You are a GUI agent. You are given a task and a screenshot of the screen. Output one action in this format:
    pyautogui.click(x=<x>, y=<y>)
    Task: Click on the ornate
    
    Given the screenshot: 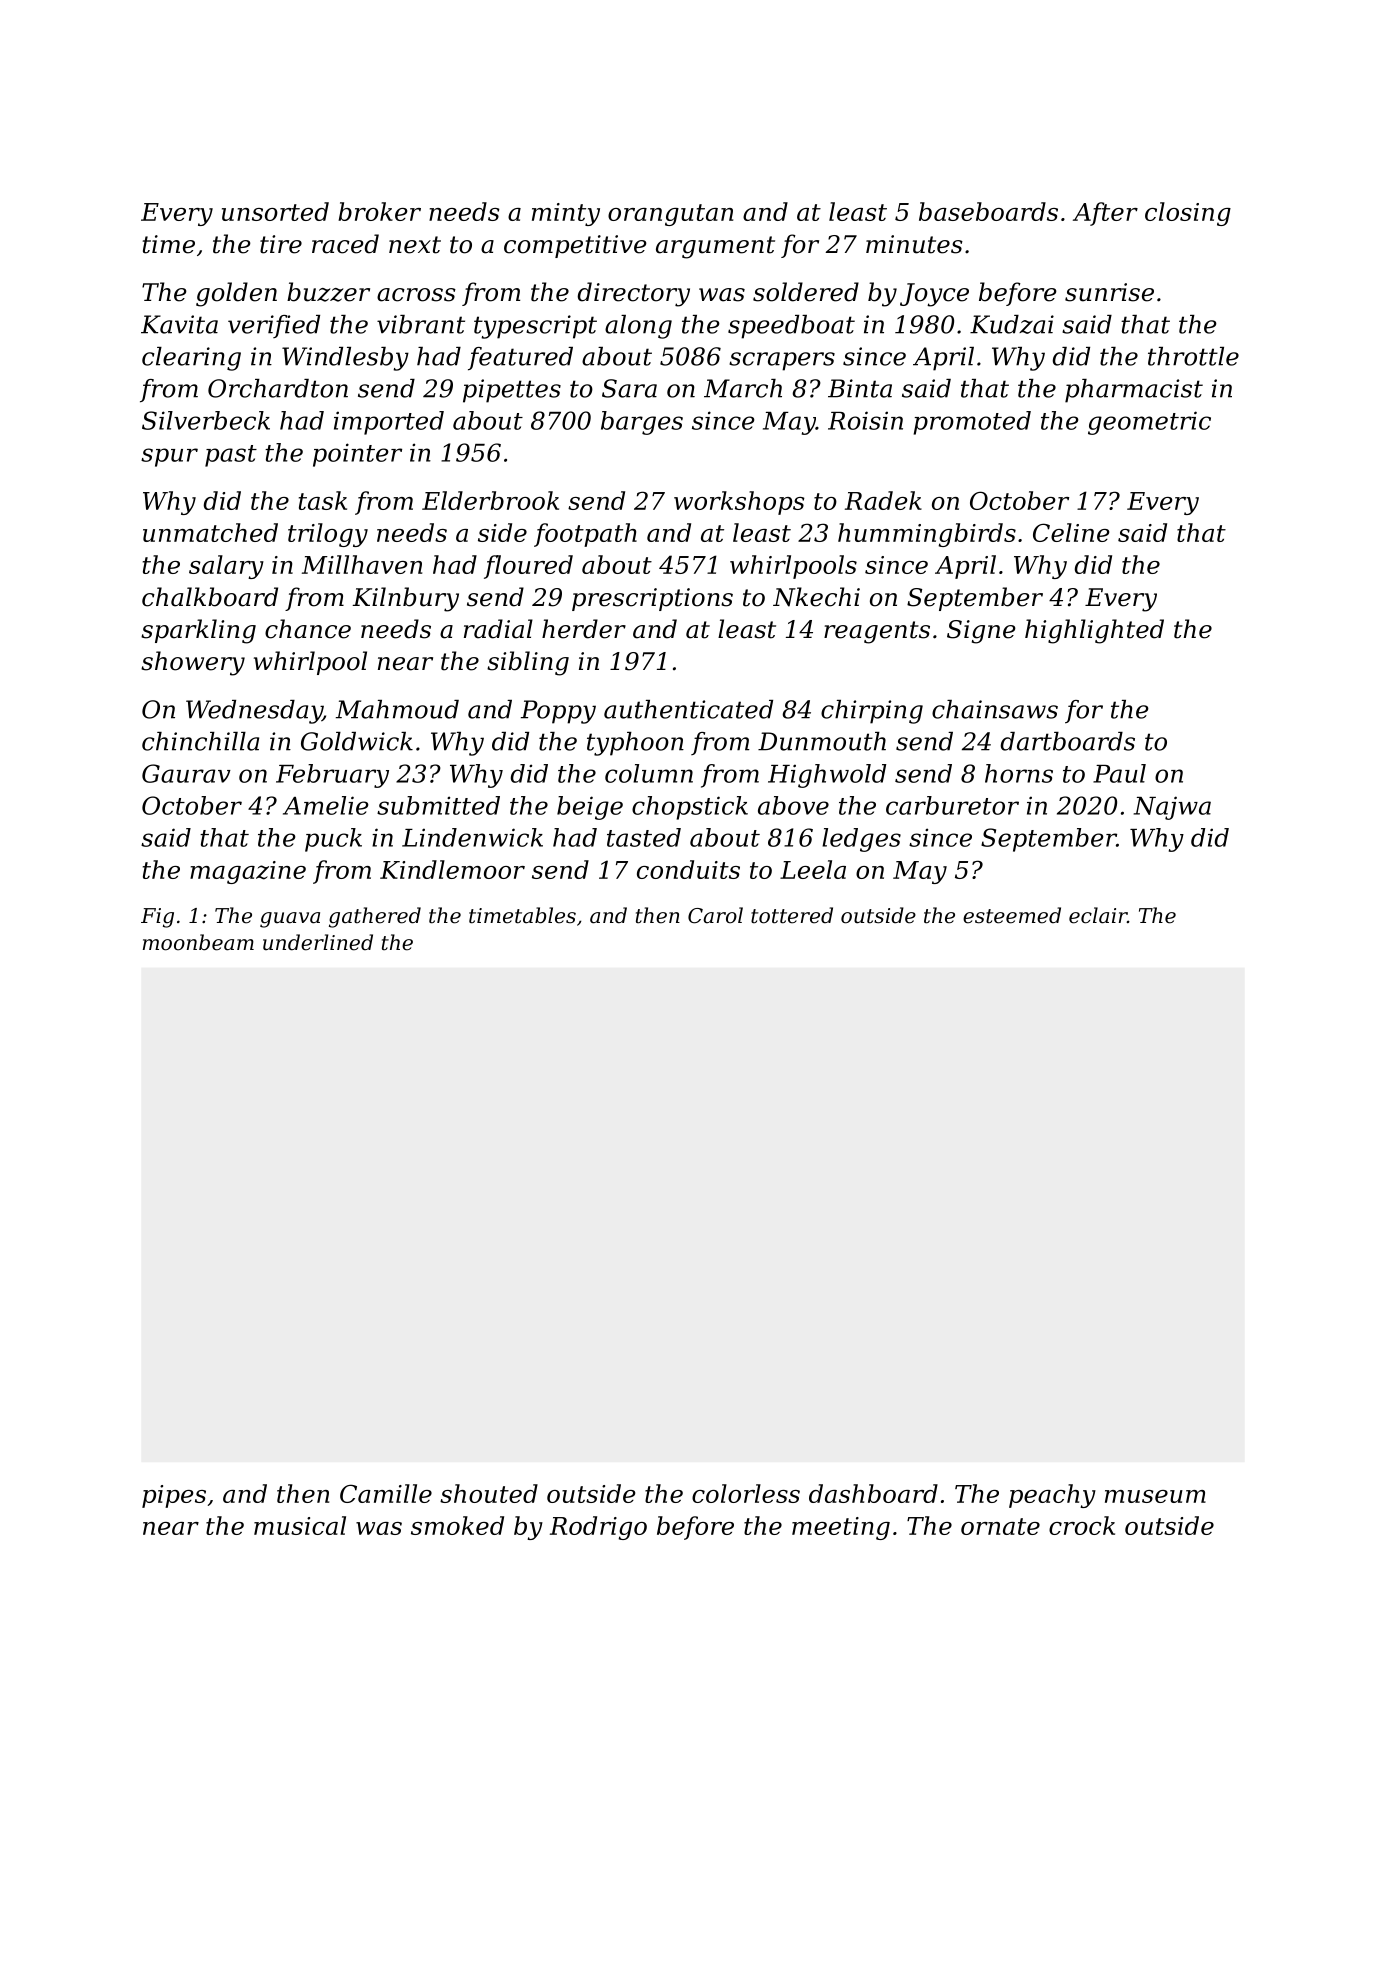 What is the action you would take?
    pyautogui.click(x=1000, y=1526)
